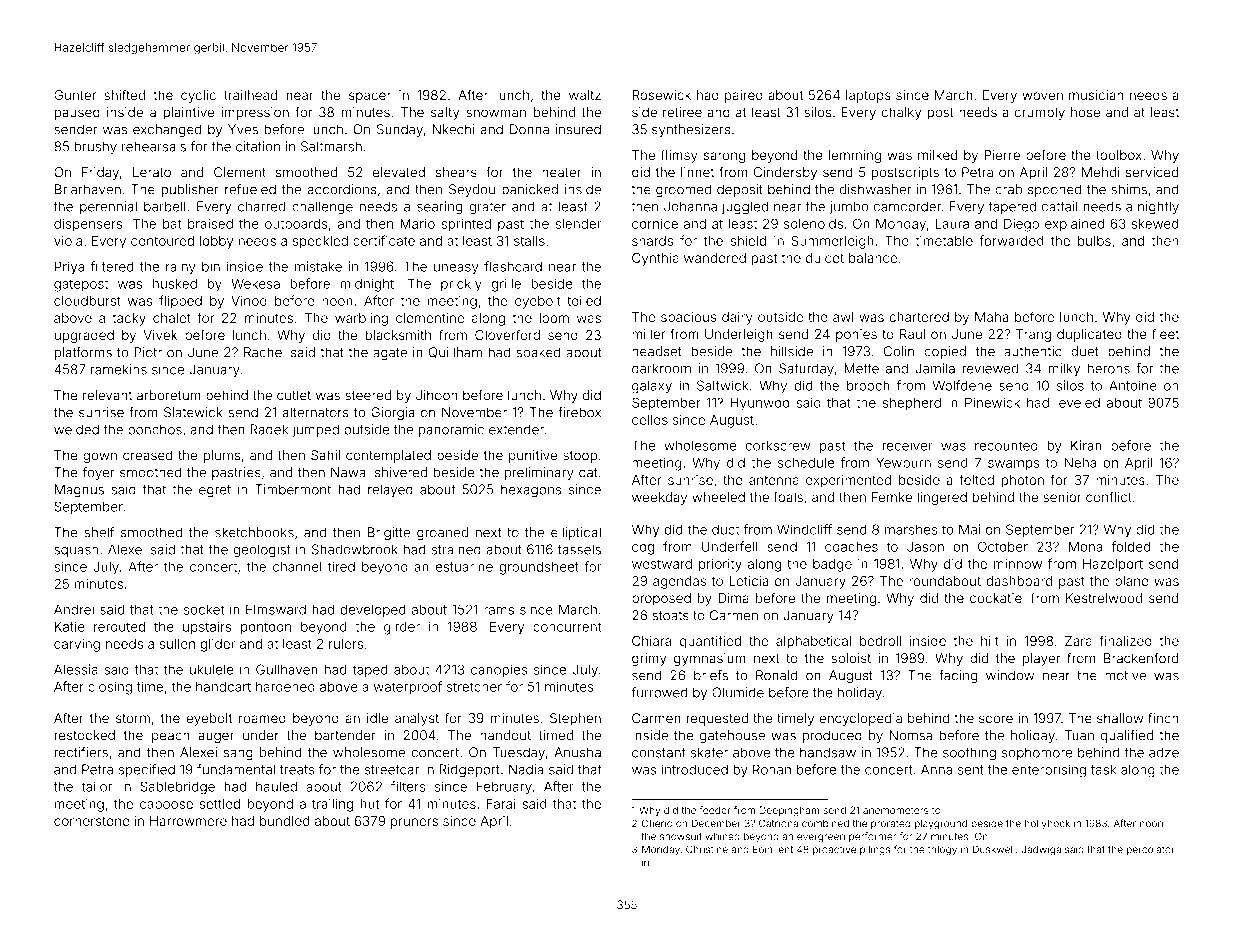 The height and width of the document is (952, 1233). Describe the element at coordinates (250, 95) in the document. I see `trailhead` at that location.
